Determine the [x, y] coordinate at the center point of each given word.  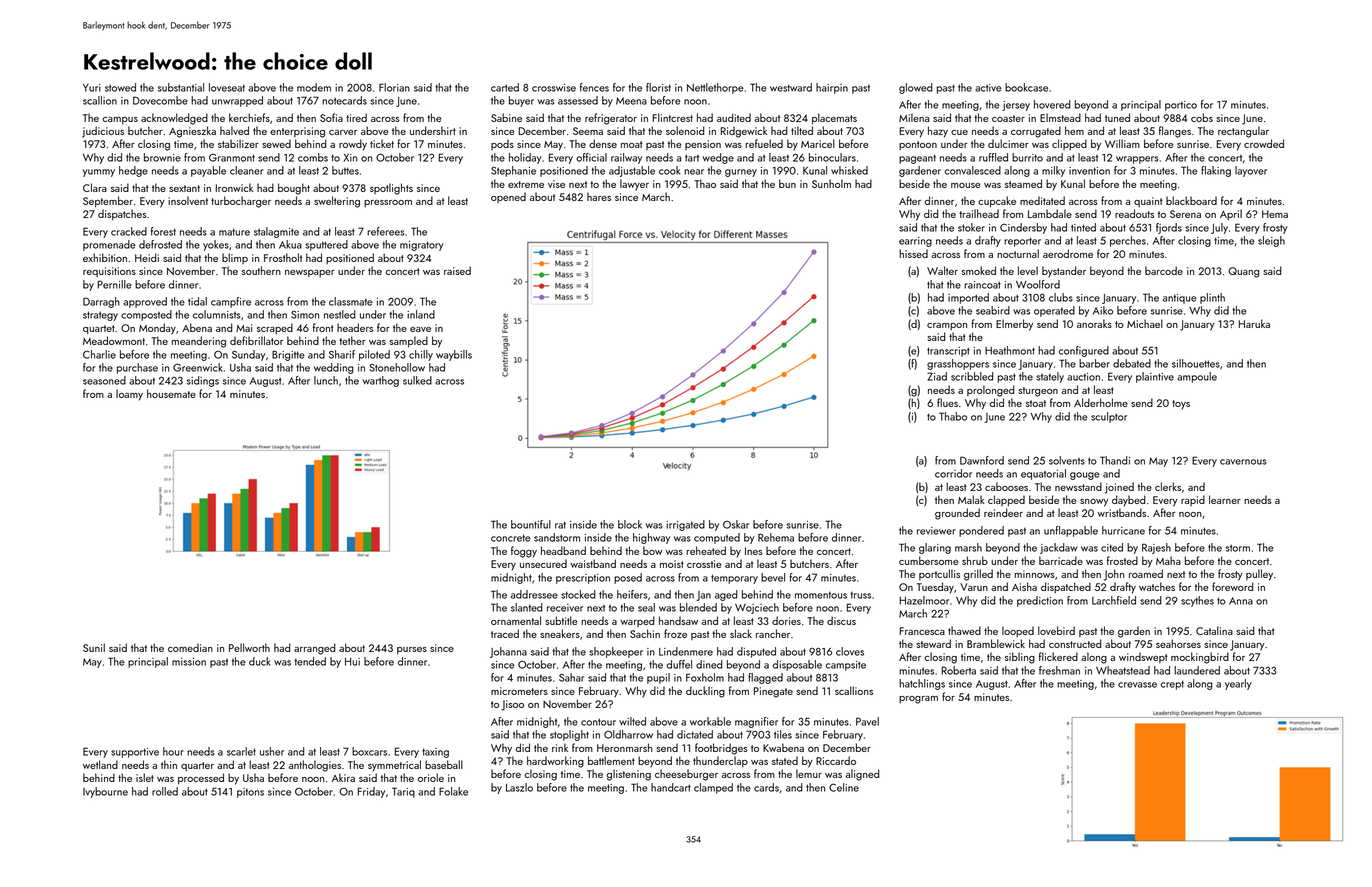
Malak [971, 499]
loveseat [227, 87]
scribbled [972, 376]
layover [1251, 171]
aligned [863, 775]
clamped [713, 788]
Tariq [403, 792]
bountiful [531, 524]
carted [505, 87]
